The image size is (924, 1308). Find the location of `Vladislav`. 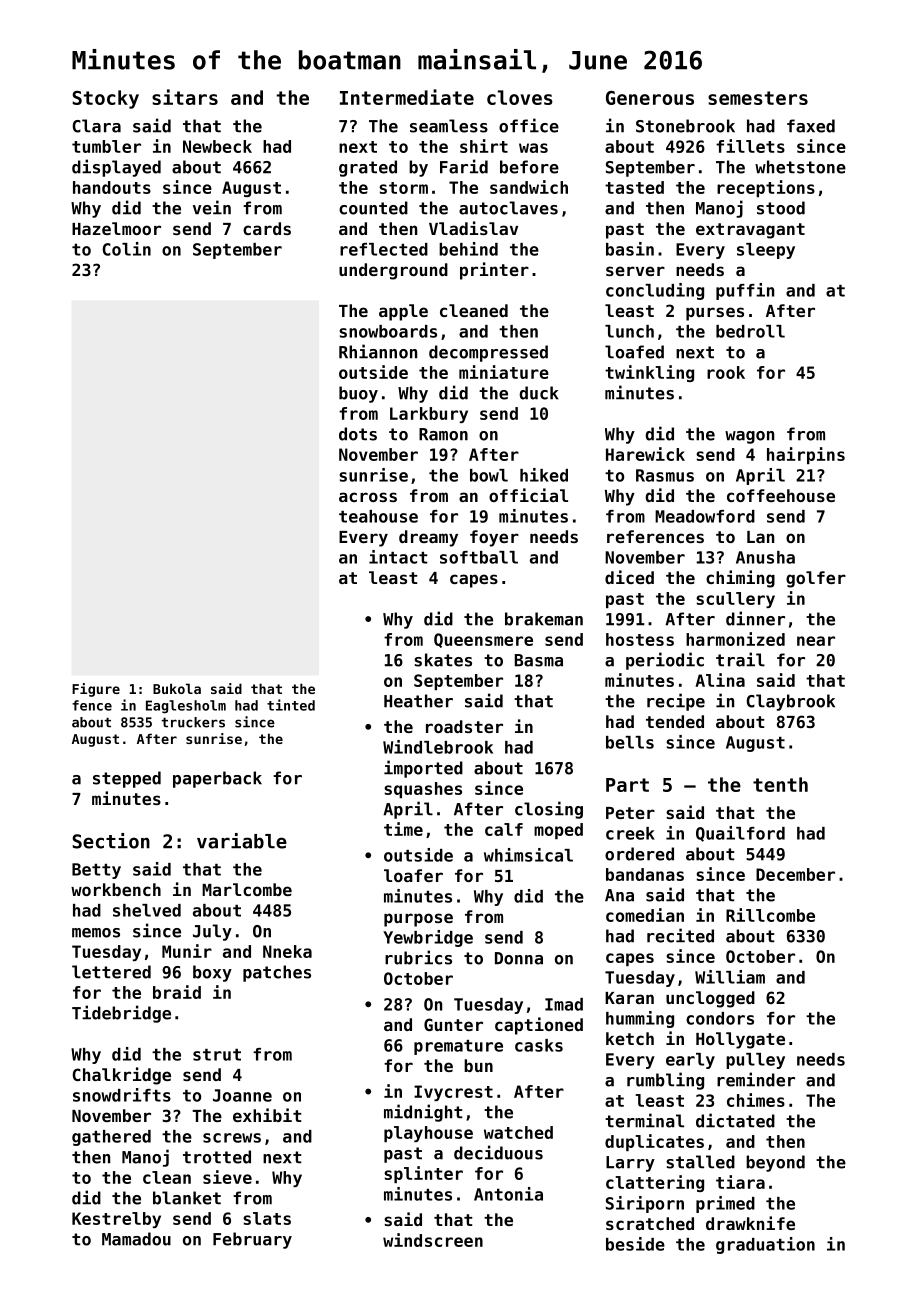

Vladislav is located at coordinates (473, 228).
